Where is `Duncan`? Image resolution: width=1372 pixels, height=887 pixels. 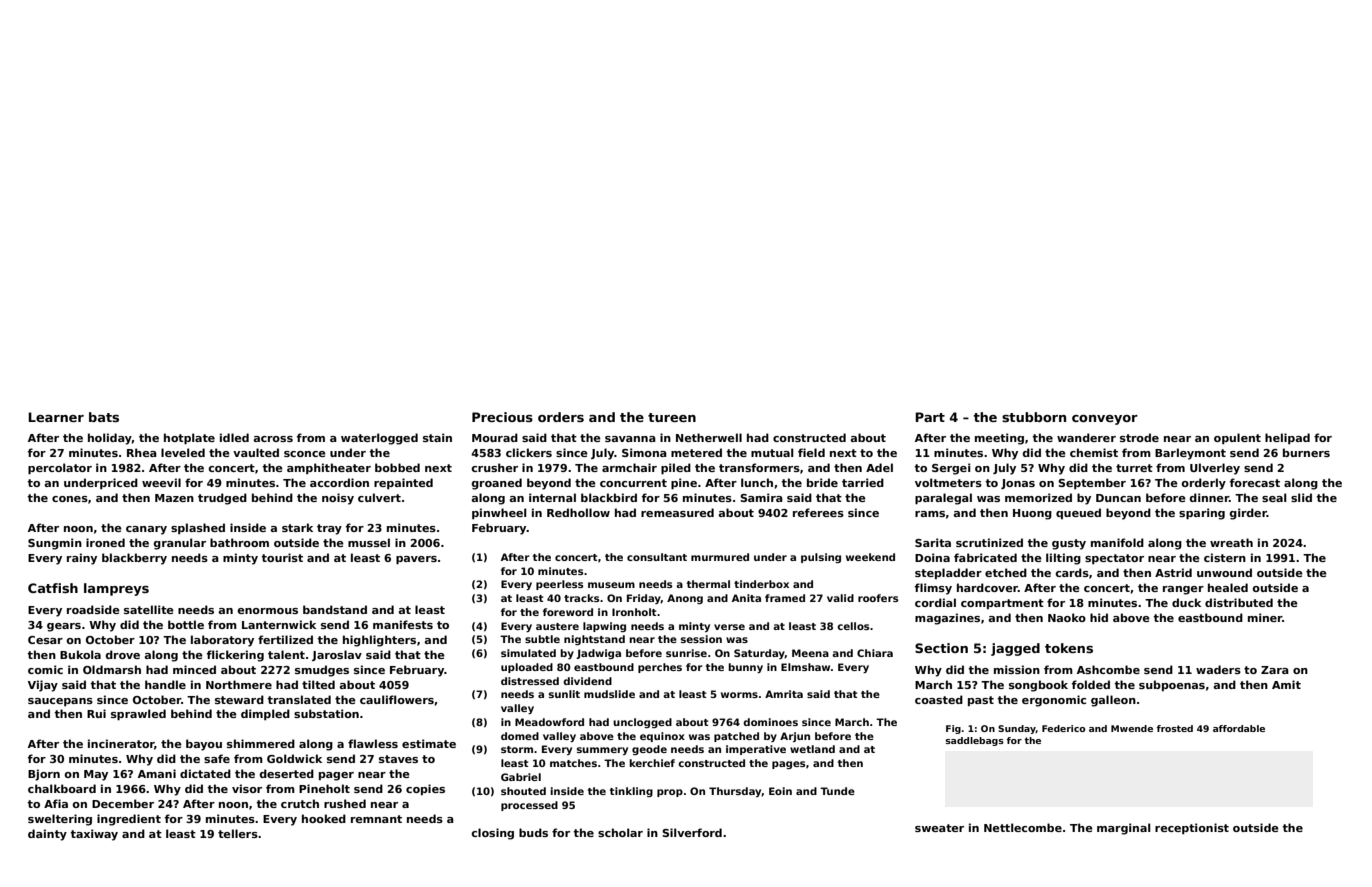
Duncan is located at coordinates (1118, 498).
